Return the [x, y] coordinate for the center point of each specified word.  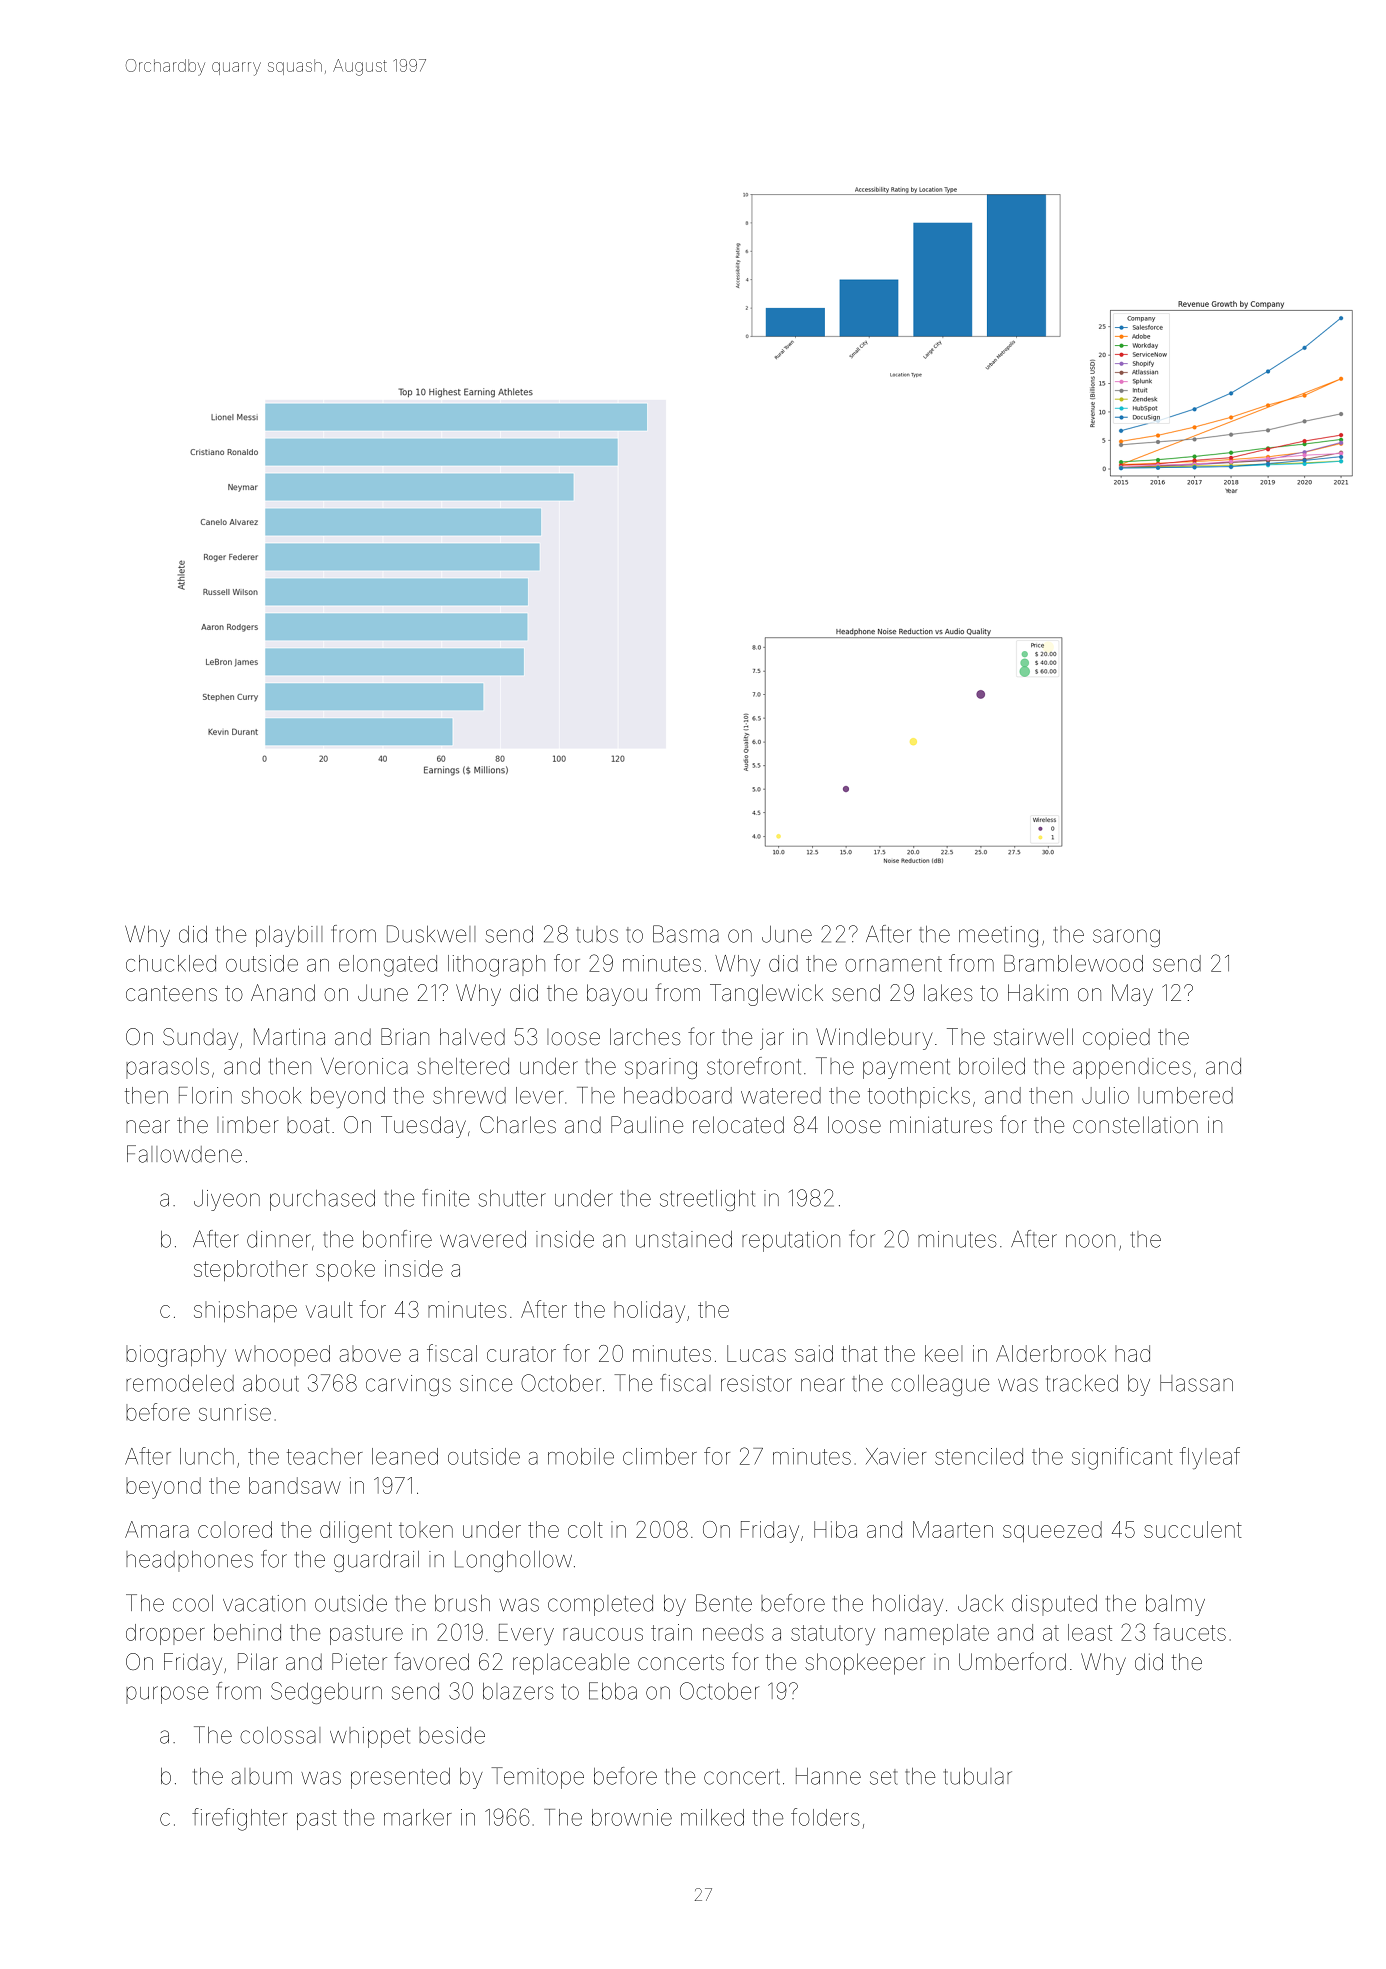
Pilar [258, 1661]
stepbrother [251, 1270]
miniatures [941, 1125]
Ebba [613, 1691]
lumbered [1185, 1095]
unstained [684, 1239]
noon [1090, 1241]
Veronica [364, 1066]
